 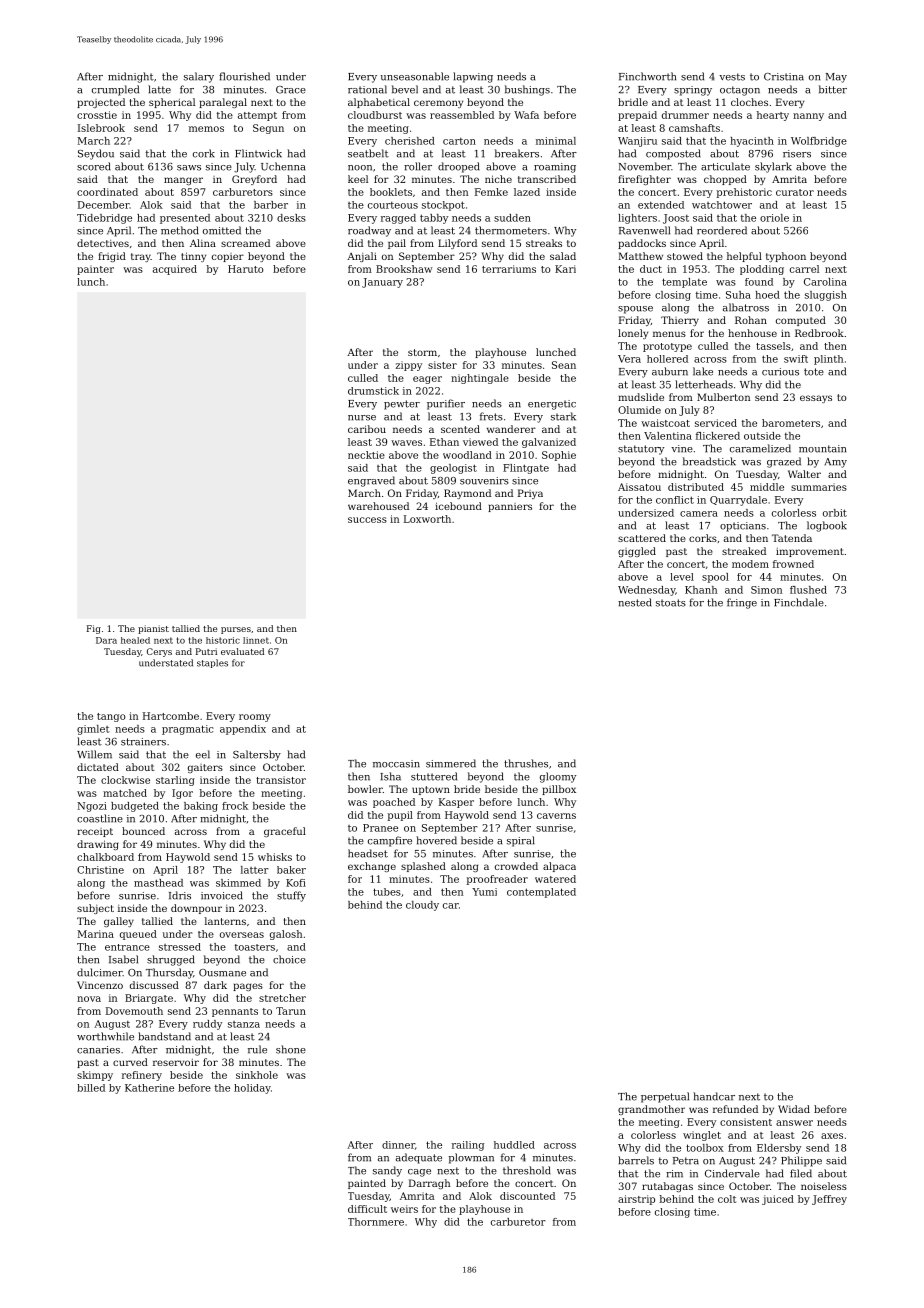 What do you see at coordinates (358, 179) in the page?
I see `keel` at bounding box center [358, 179].
